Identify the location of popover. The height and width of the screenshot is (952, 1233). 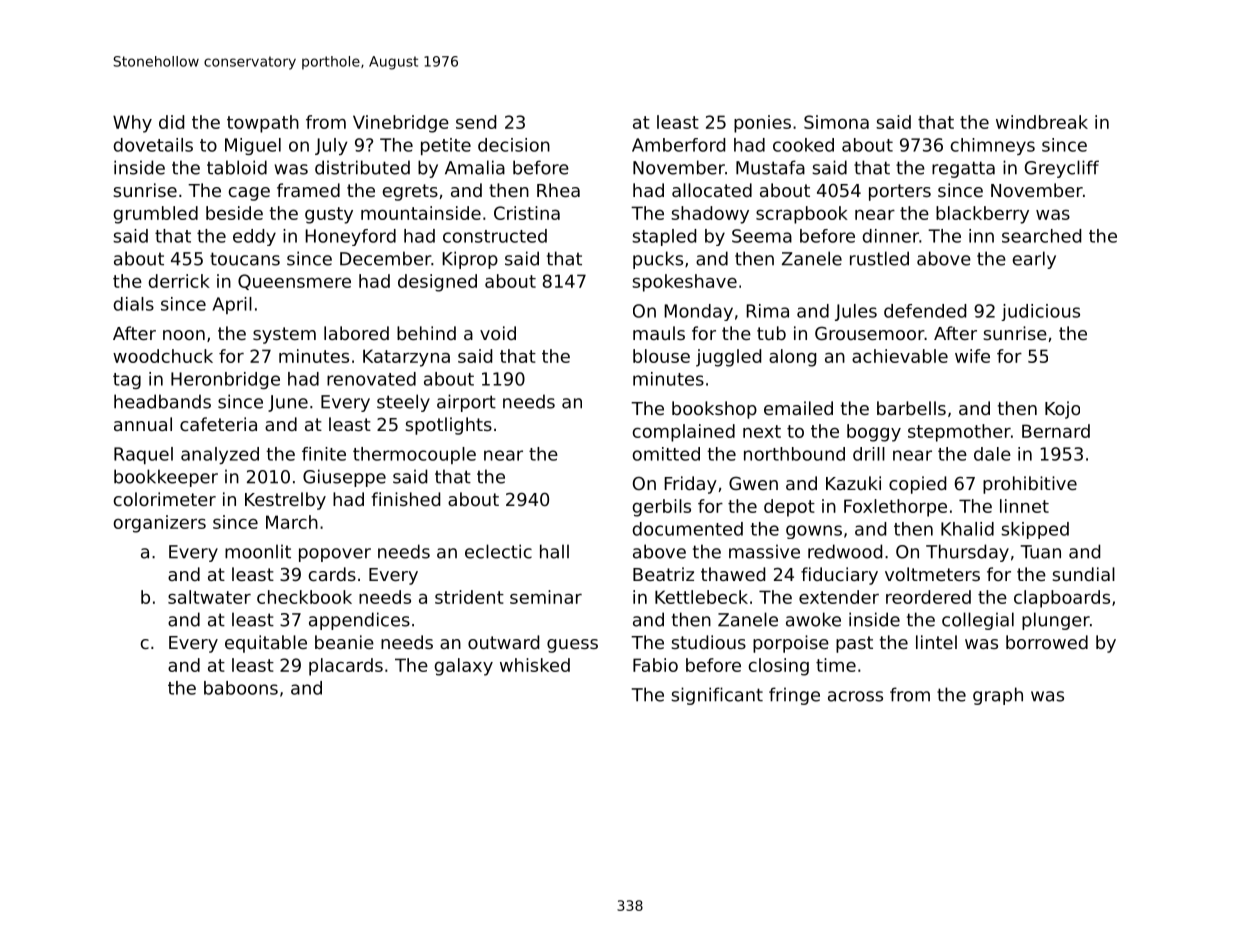
(335, 555).
